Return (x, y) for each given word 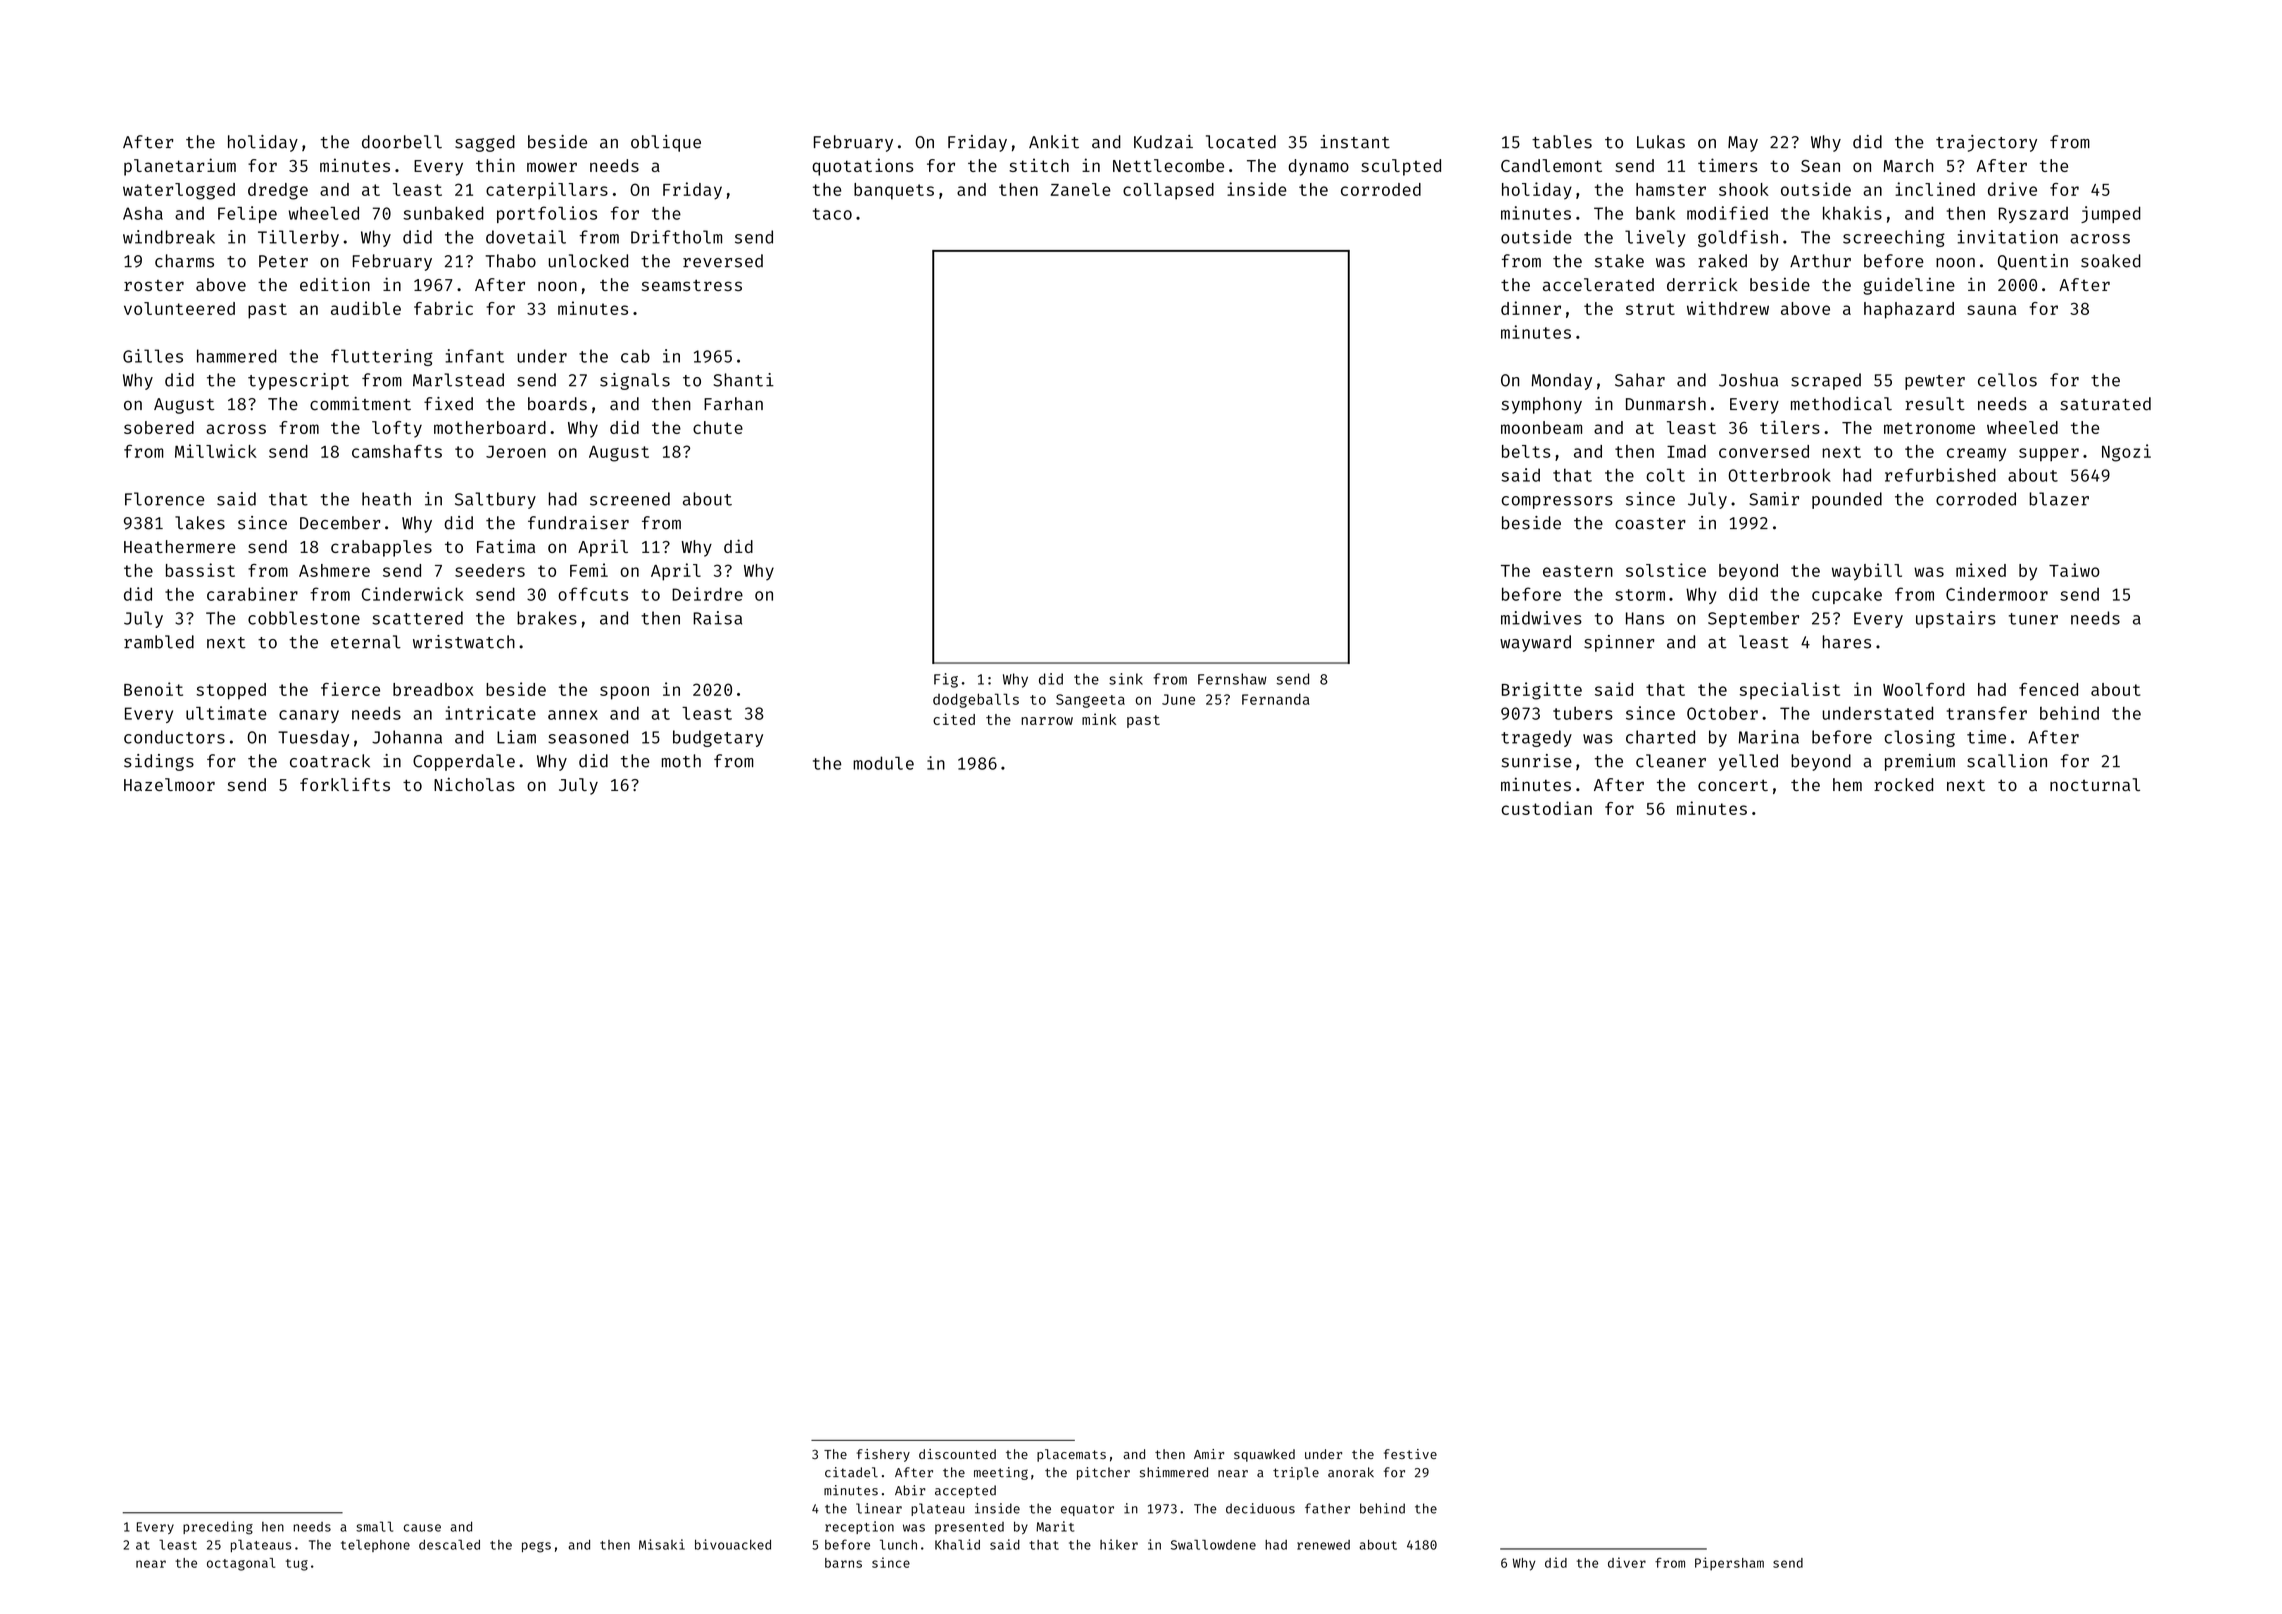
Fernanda (1276, 699)
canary (309, 716)
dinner (1531, 308)
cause (422, 1528)
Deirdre (707, 594)
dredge (278, 191)
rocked (1903, 784)
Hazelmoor (169, 784)
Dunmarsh (1666, 404)
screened (630, 499)
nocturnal (2095, 784)
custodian (1547, 808)
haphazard (1909, 310)
